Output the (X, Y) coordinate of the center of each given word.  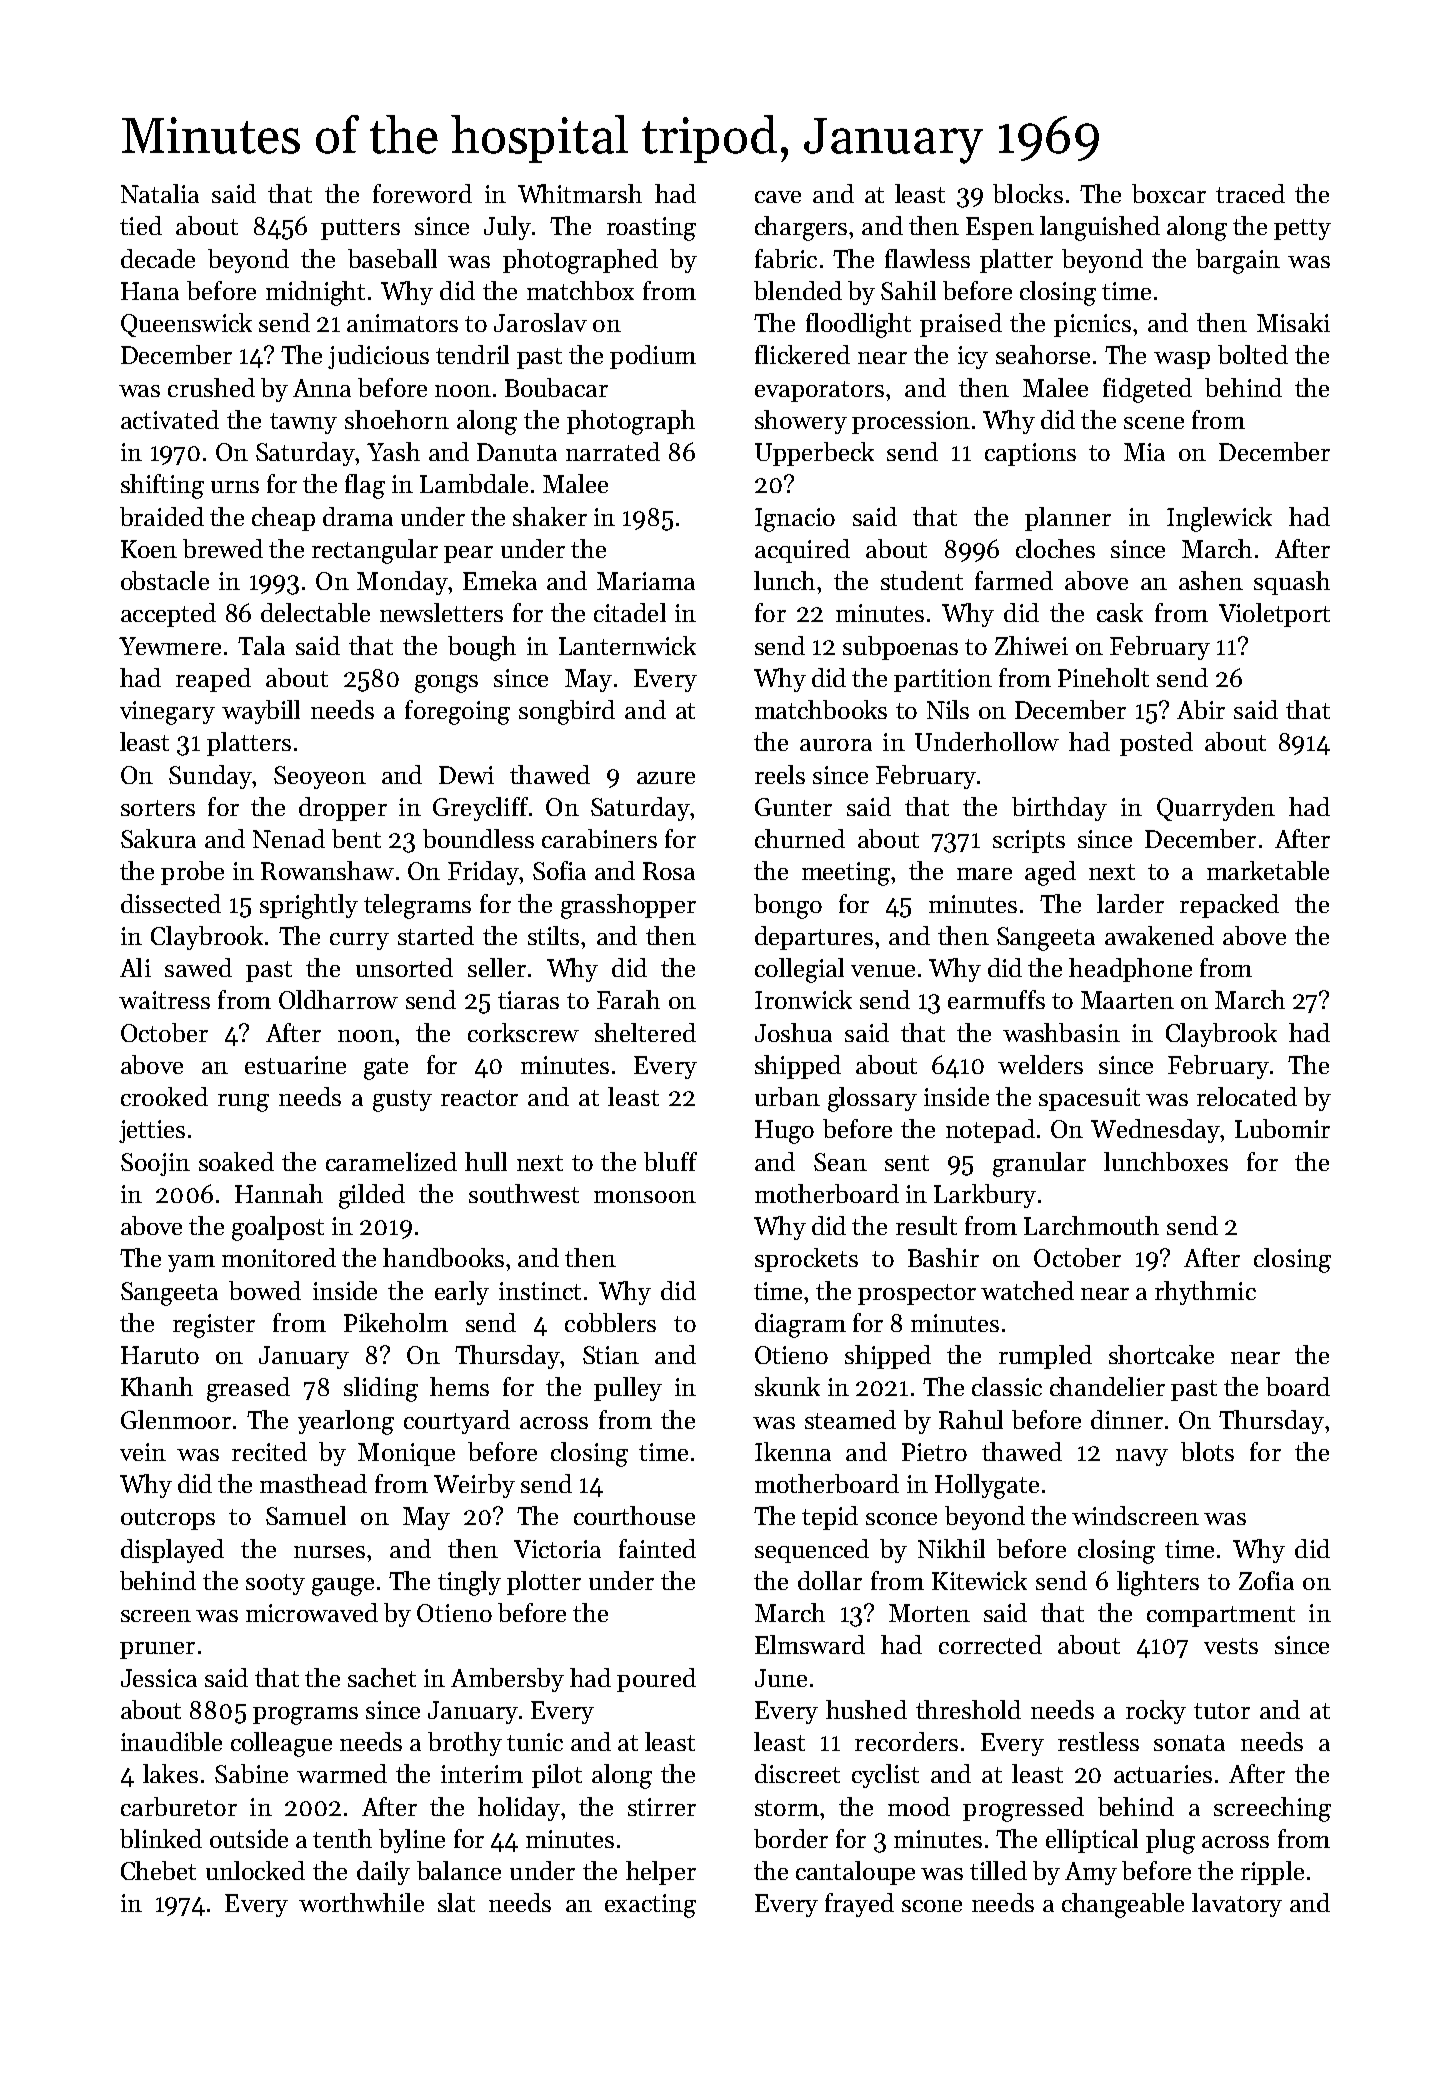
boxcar (1169, 193)
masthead (313, 1483)
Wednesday (1155, 1131)
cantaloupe (855, 1873)
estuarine (295, 1065)
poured (656, 1680)
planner (1068, 519)
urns (235, 487)
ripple (1272, 1873)
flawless (927, 258)
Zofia (1266, 1580)
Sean (840, 1162)
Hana (150, 291)
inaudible (171, 1741)
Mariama (646, 581)
